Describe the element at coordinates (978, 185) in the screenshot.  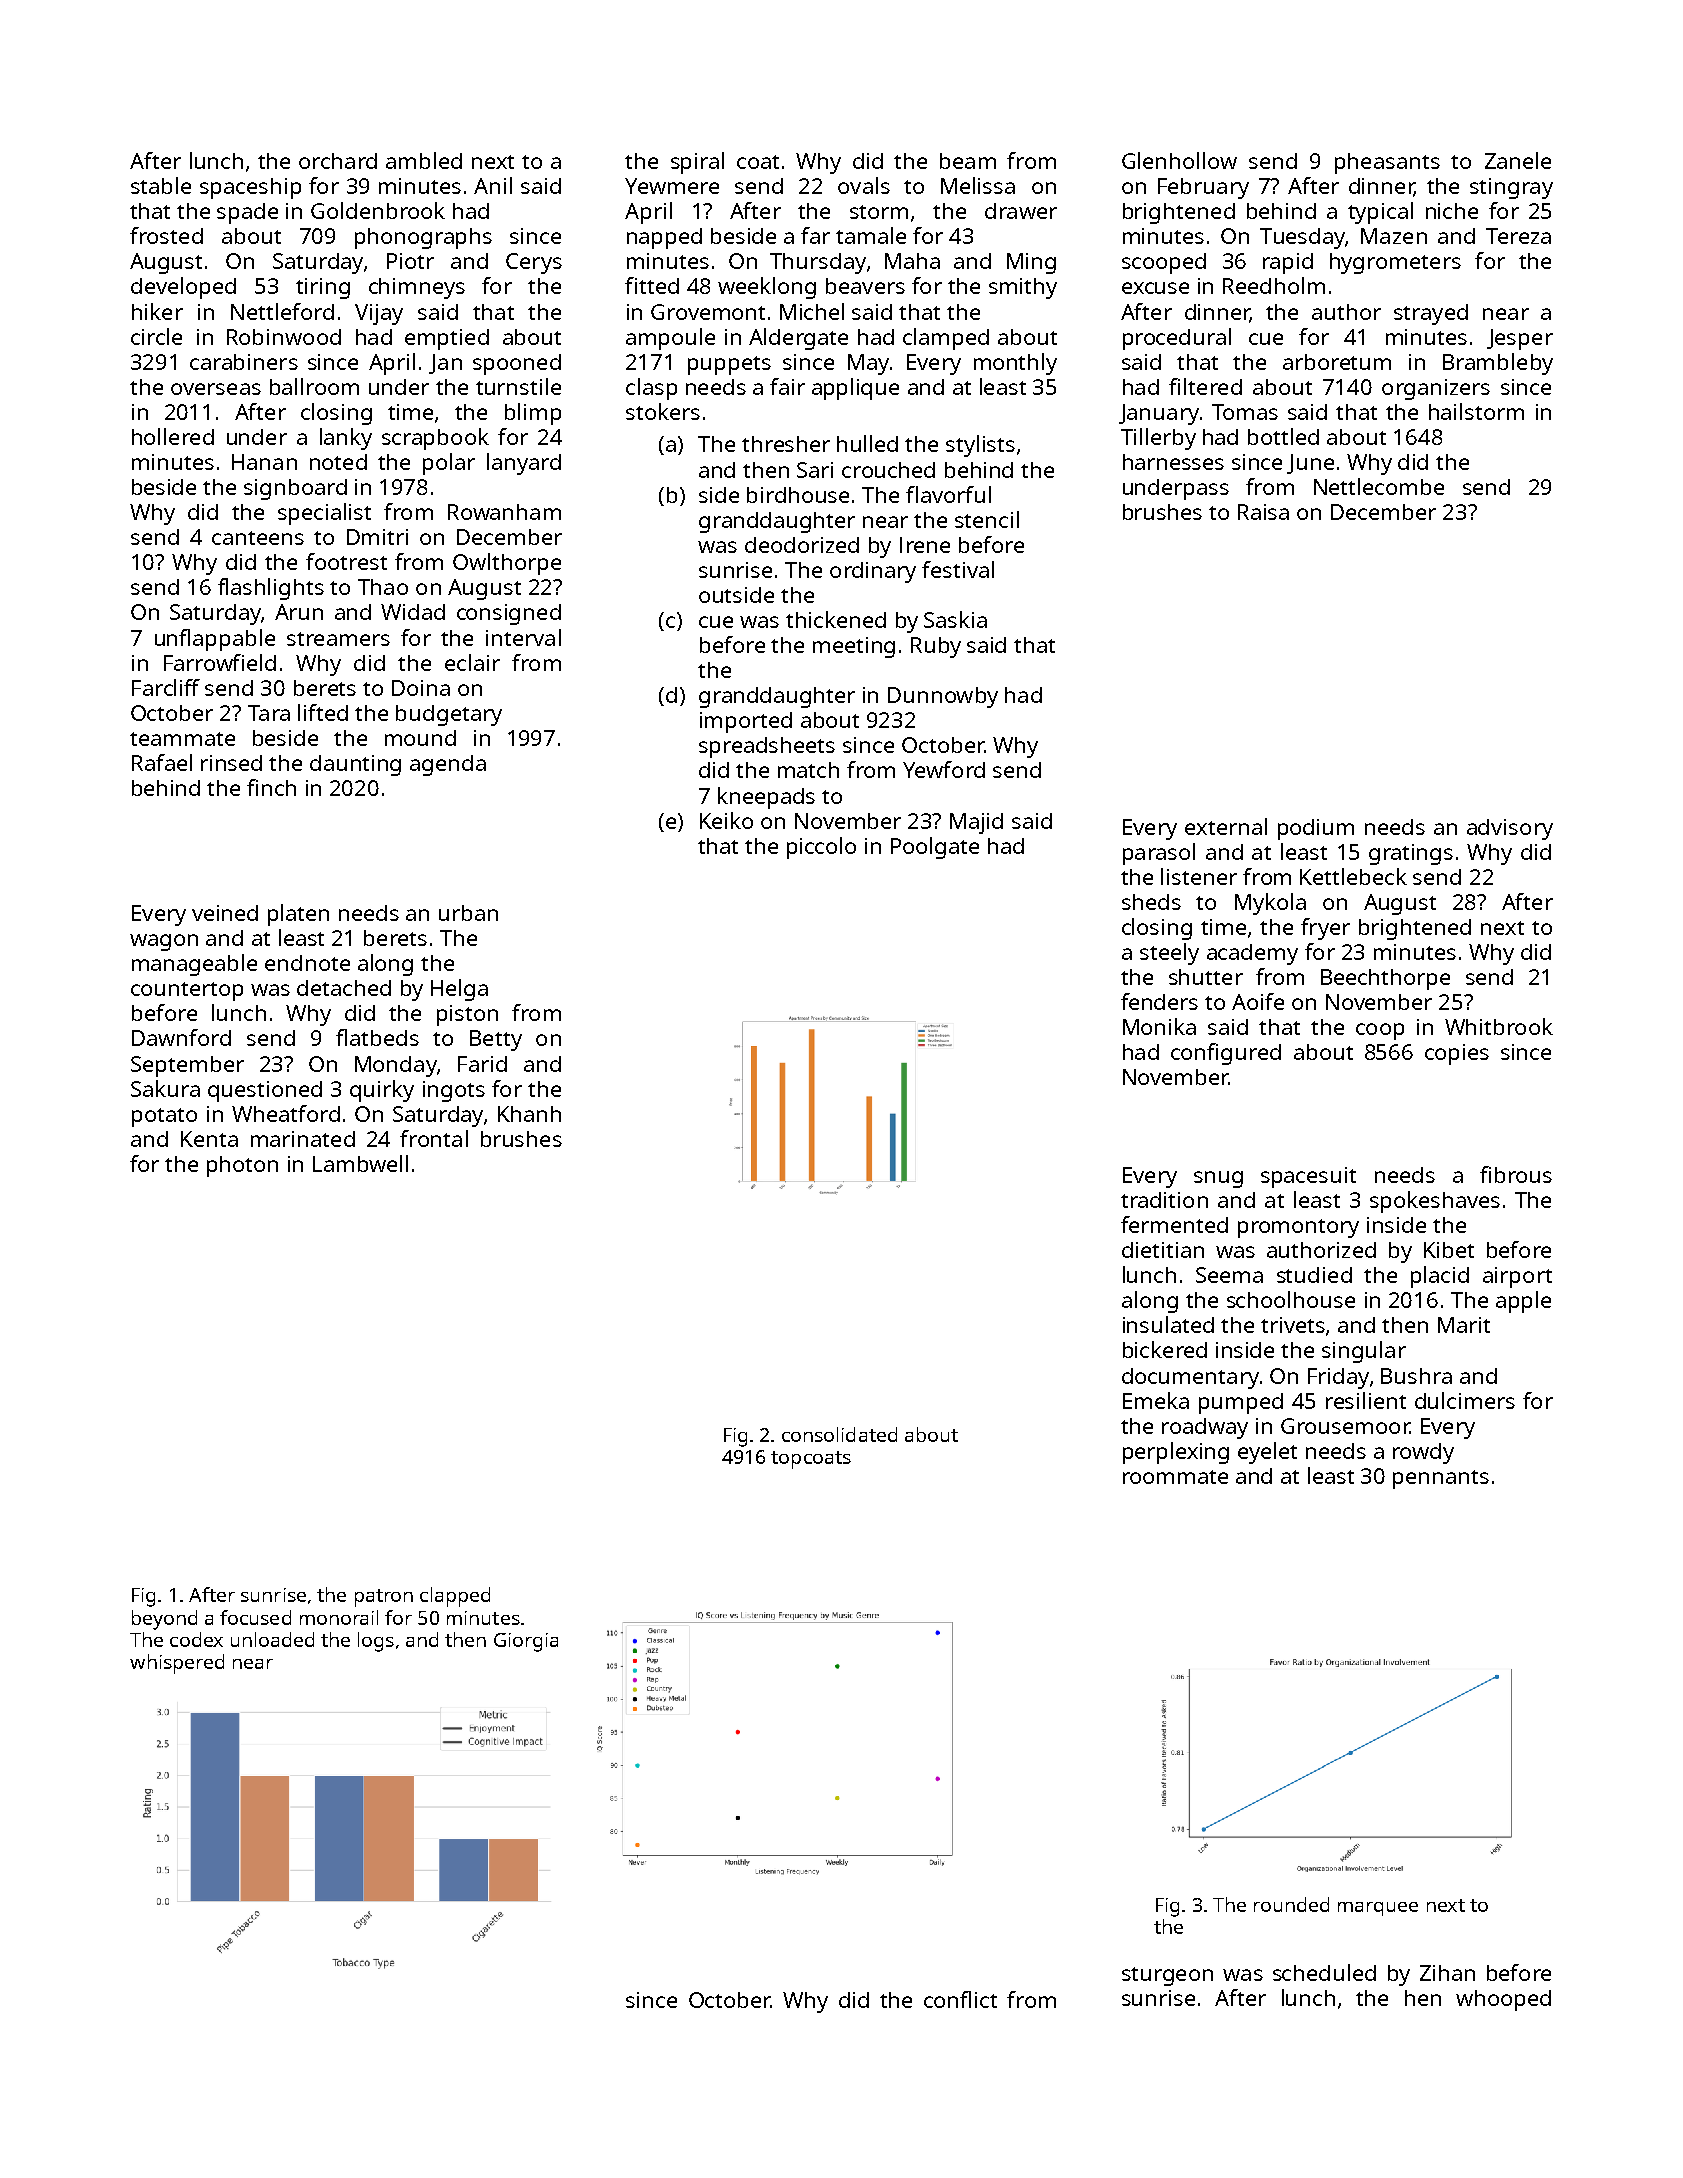
I see `Melissa` at that location.
